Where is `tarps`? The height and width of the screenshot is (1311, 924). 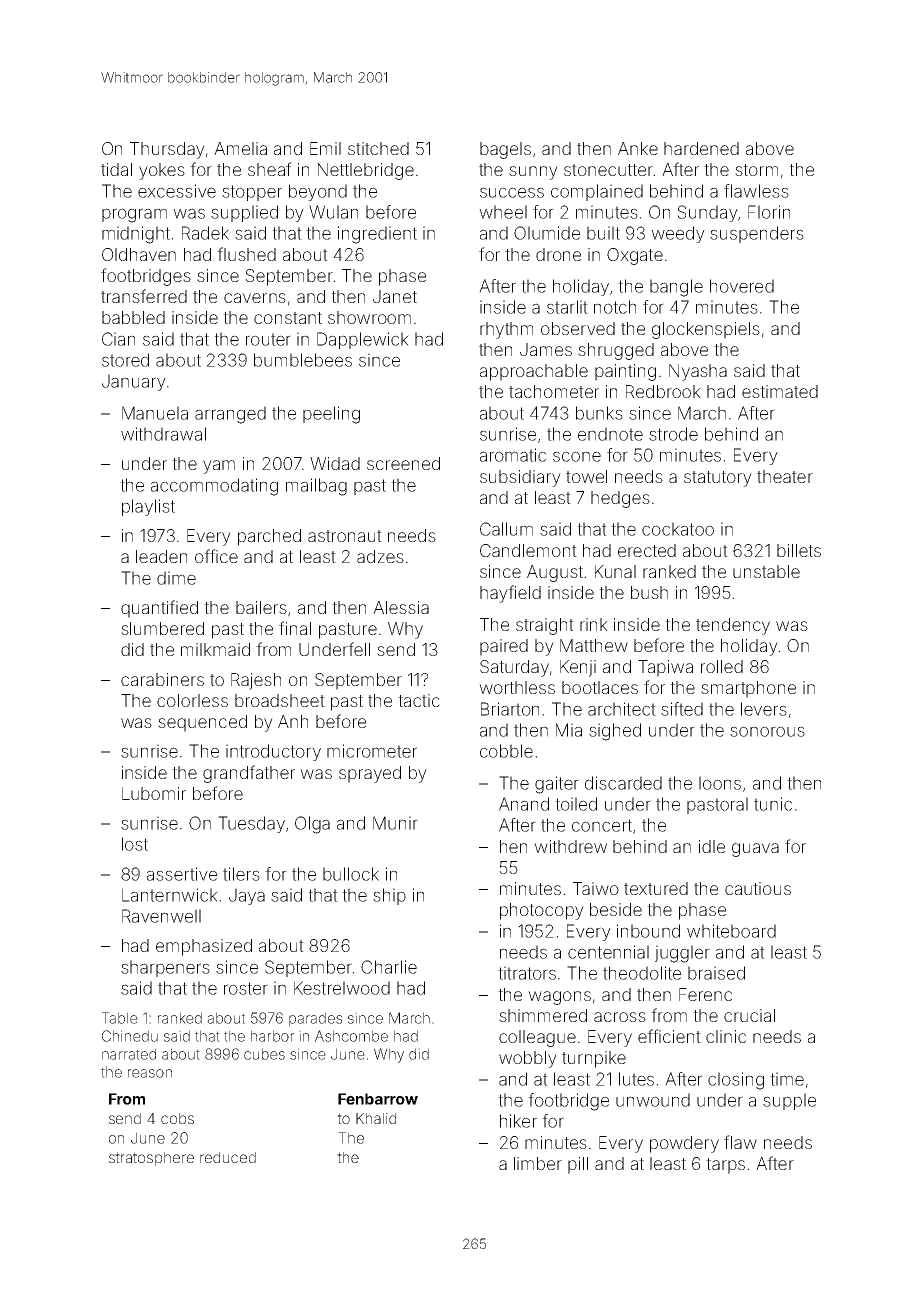
tarps is located at coordinates (725, 1166).
